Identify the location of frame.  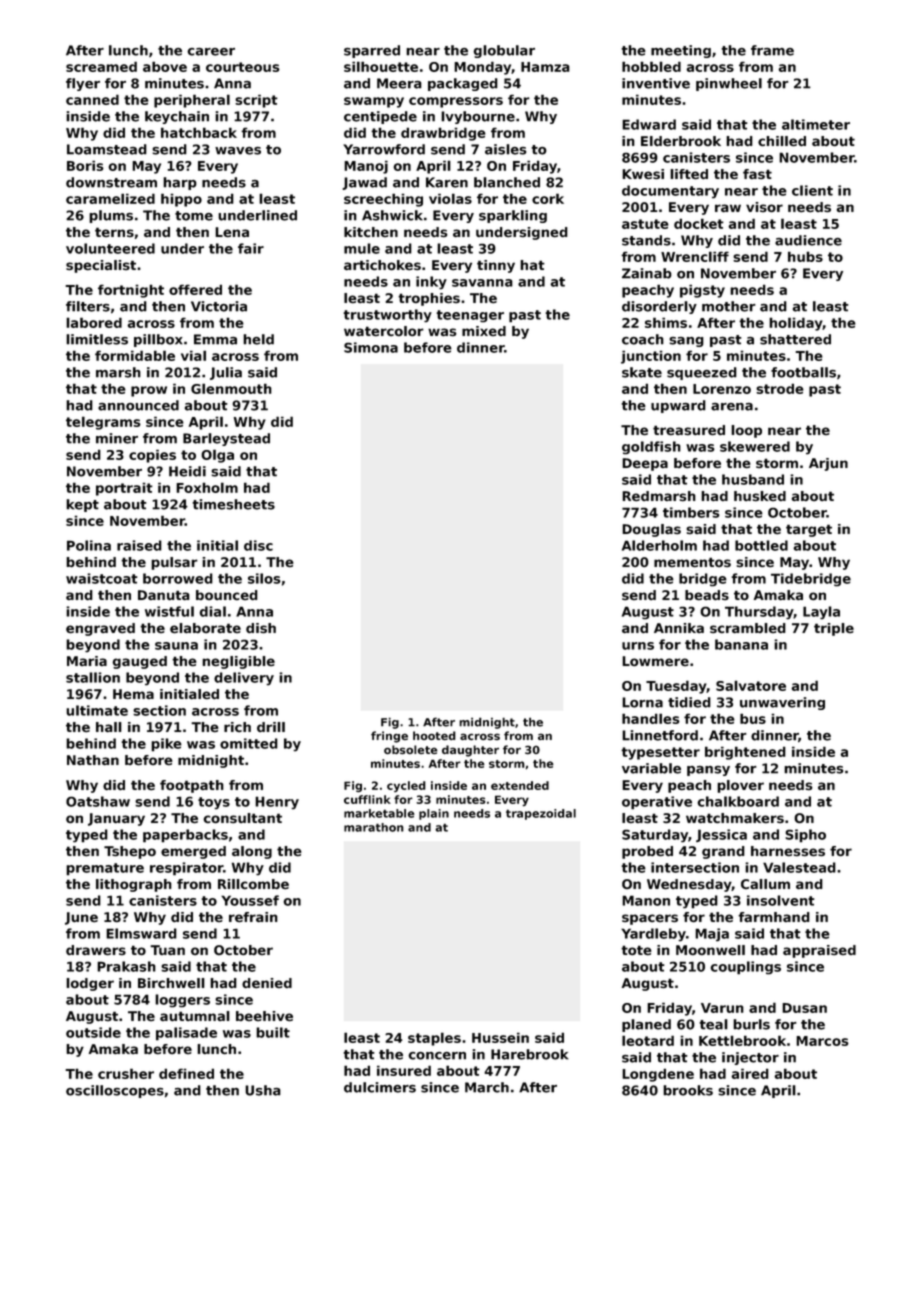
(772, 50).
